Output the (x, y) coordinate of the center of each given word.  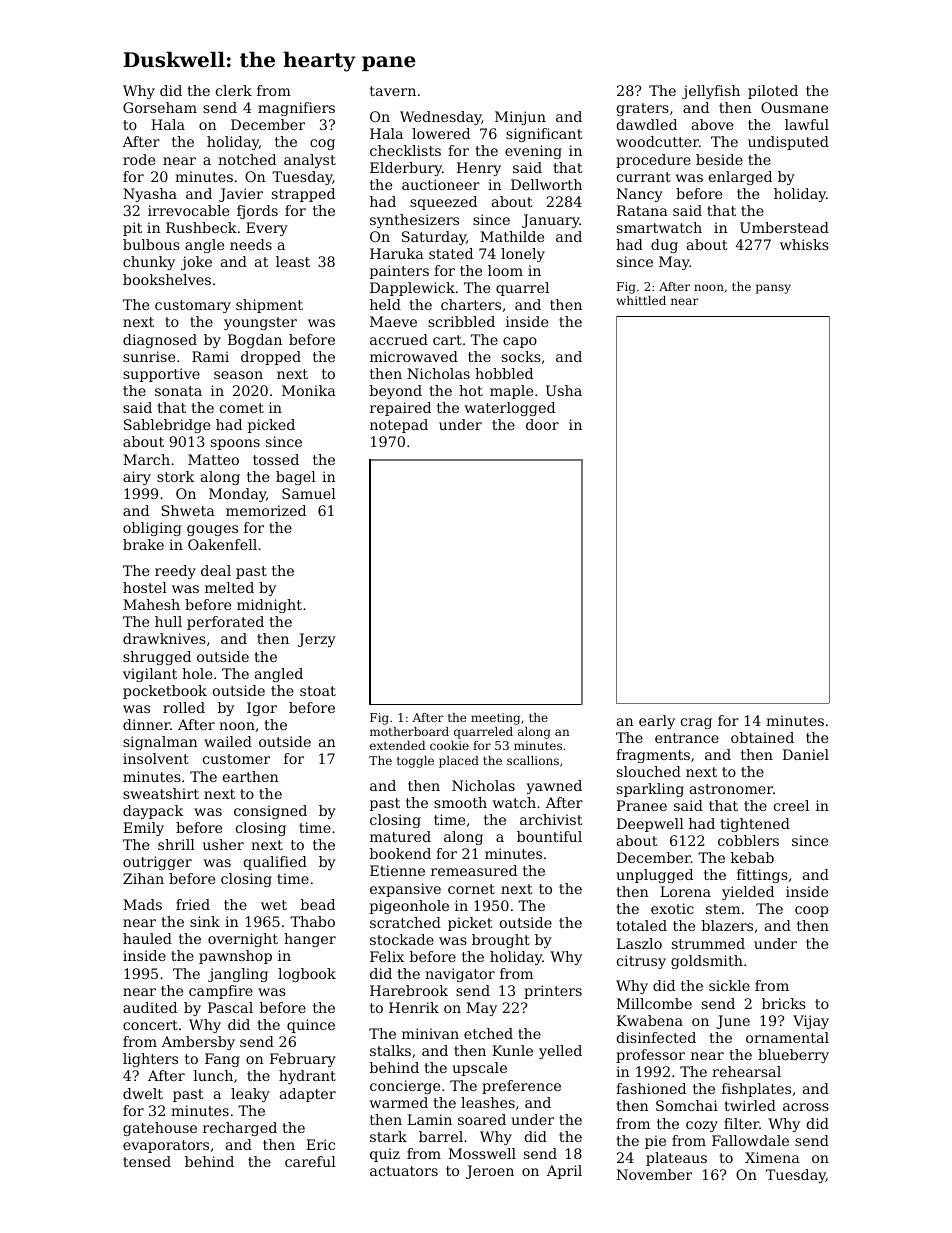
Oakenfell (222, 544)
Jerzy (317, 640)
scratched (405, 922)
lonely (523, 255)
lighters (150, 1060)
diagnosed (160, 341)
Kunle (512, 1050)
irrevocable (188, 210)
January (551, 221)
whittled (641, 300)
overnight (243, 940)
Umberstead (784, 227)
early (657, 722)
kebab (752, 857)
